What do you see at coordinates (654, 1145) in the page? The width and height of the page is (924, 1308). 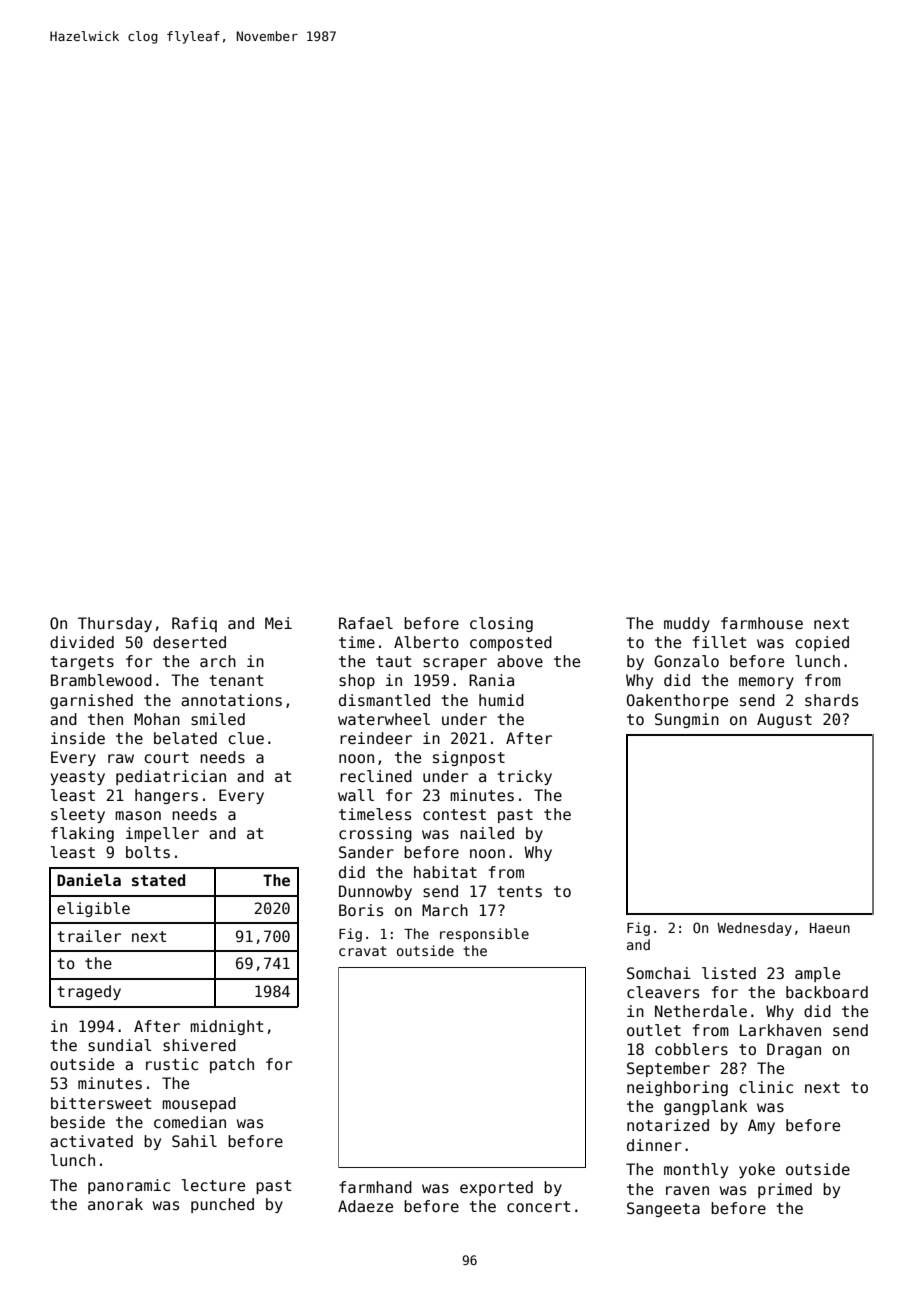 I see `dinner` at bounding box center [654, 1145].
